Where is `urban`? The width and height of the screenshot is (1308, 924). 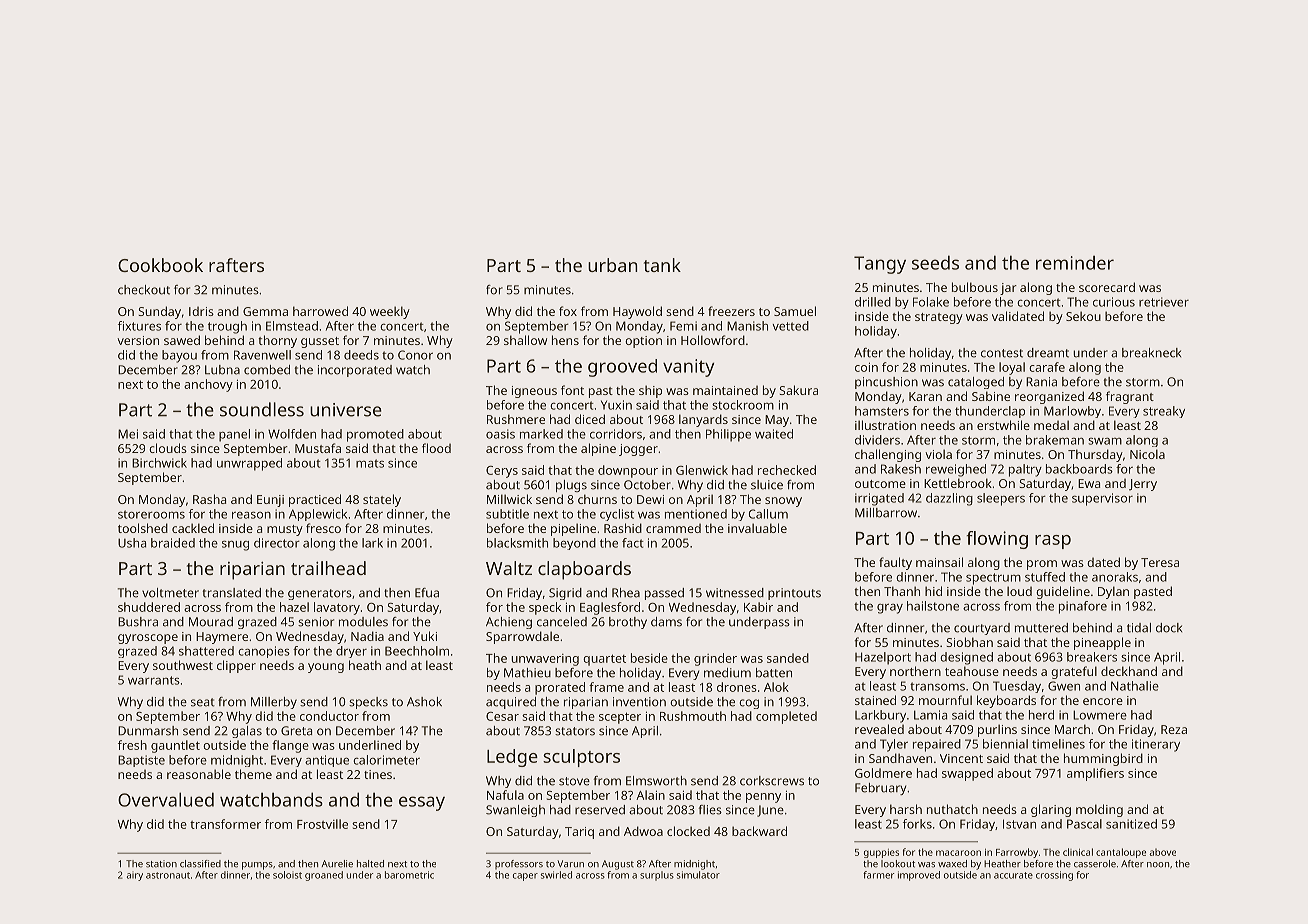 urban is located at coordinates (612, 265).
